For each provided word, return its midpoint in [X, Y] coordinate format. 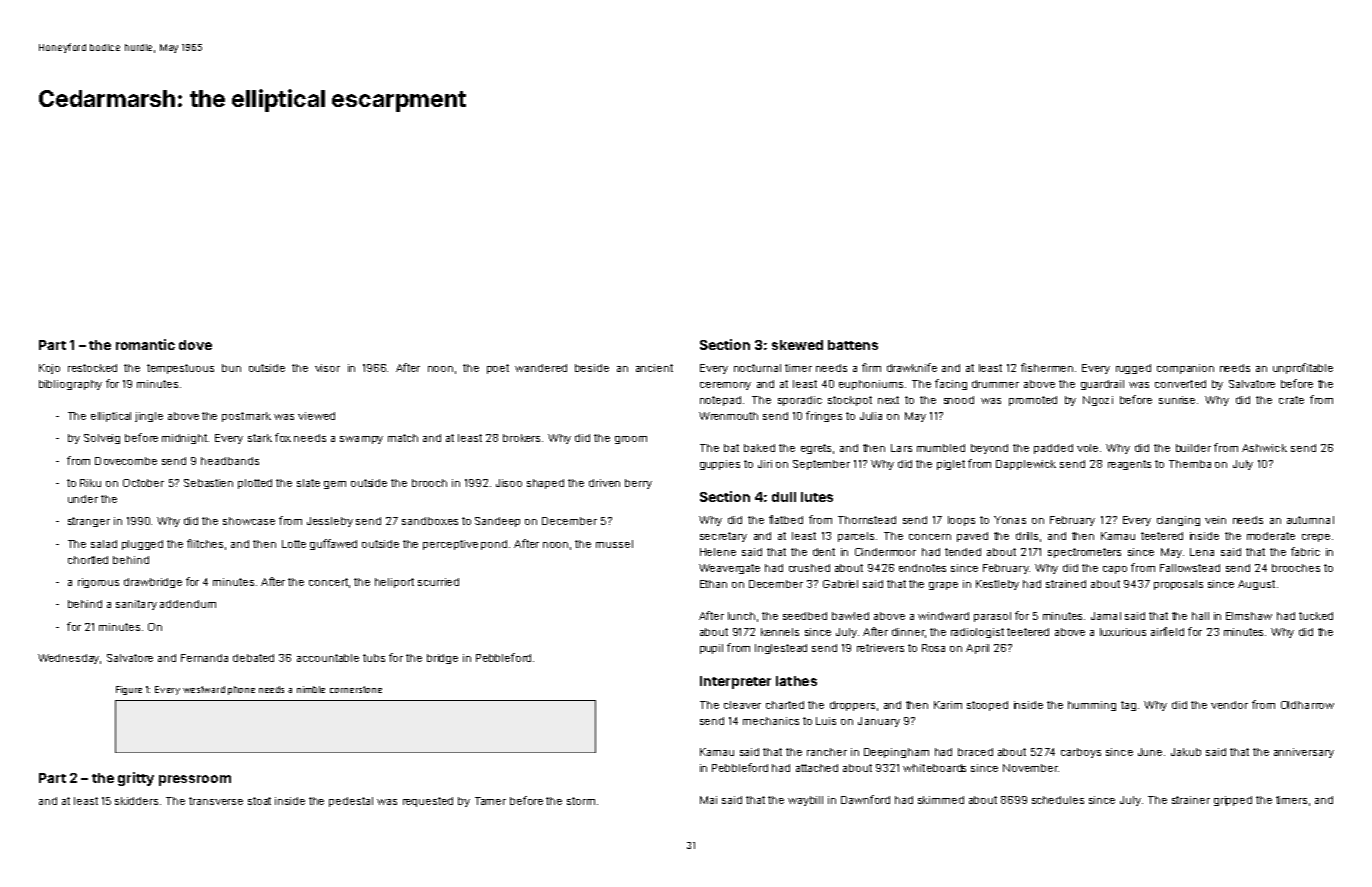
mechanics [771, 721]
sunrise [1177, 400]
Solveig [102, 439]
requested [428, 802]
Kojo [49, 369]
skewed [797, 345]
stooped [987, 706]
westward [204, 689]
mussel [614, 544]
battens [853, 345]
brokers [521, 438]
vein [1215, 520]
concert [328, 582]
